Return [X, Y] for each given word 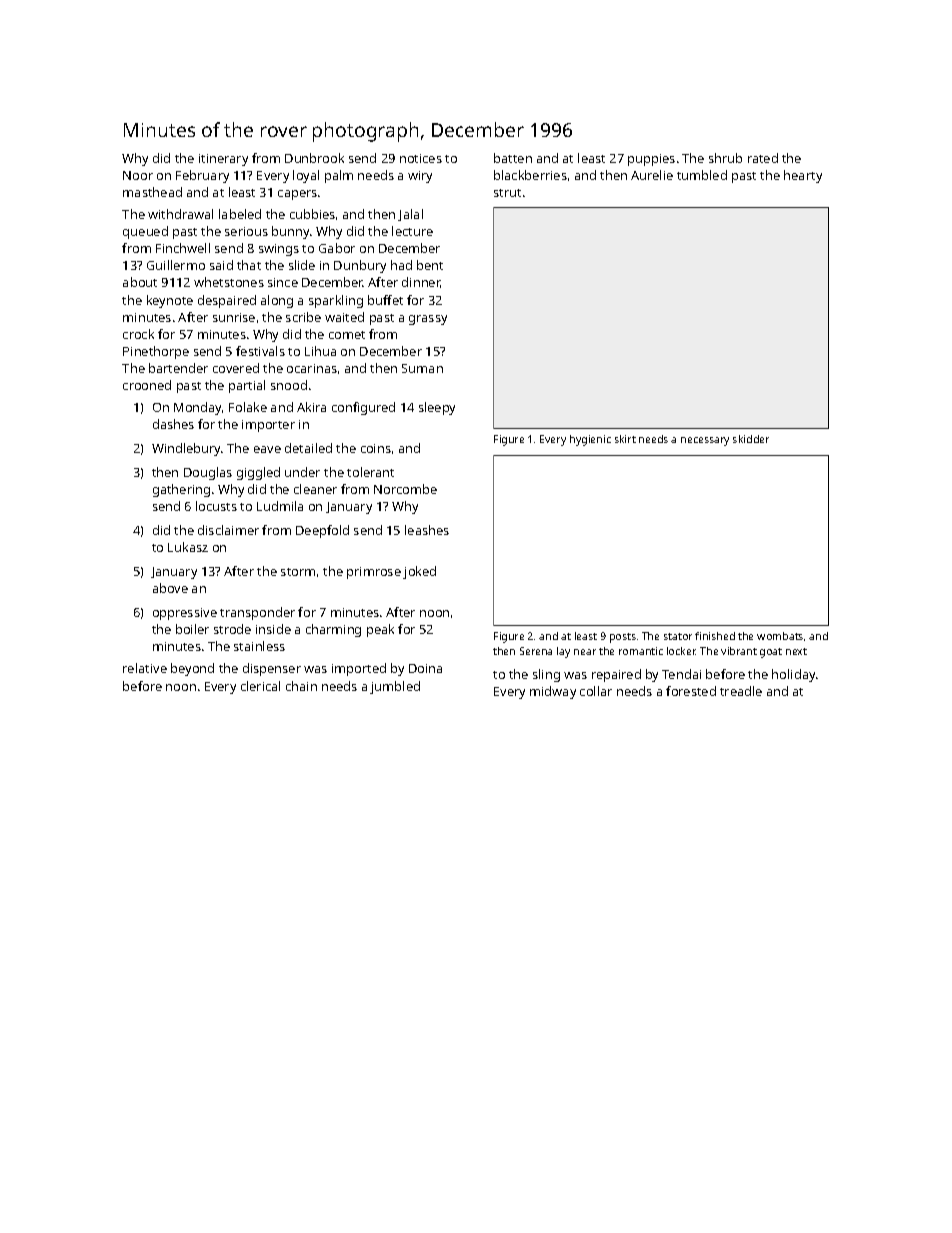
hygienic [590, 440]
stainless [259, 646]
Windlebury [187, 449]
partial [247, 386]
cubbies [312, 214]
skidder [751, 439]
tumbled [702, 175]
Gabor [337, 248]
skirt [625, 439]
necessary [705, 441]
